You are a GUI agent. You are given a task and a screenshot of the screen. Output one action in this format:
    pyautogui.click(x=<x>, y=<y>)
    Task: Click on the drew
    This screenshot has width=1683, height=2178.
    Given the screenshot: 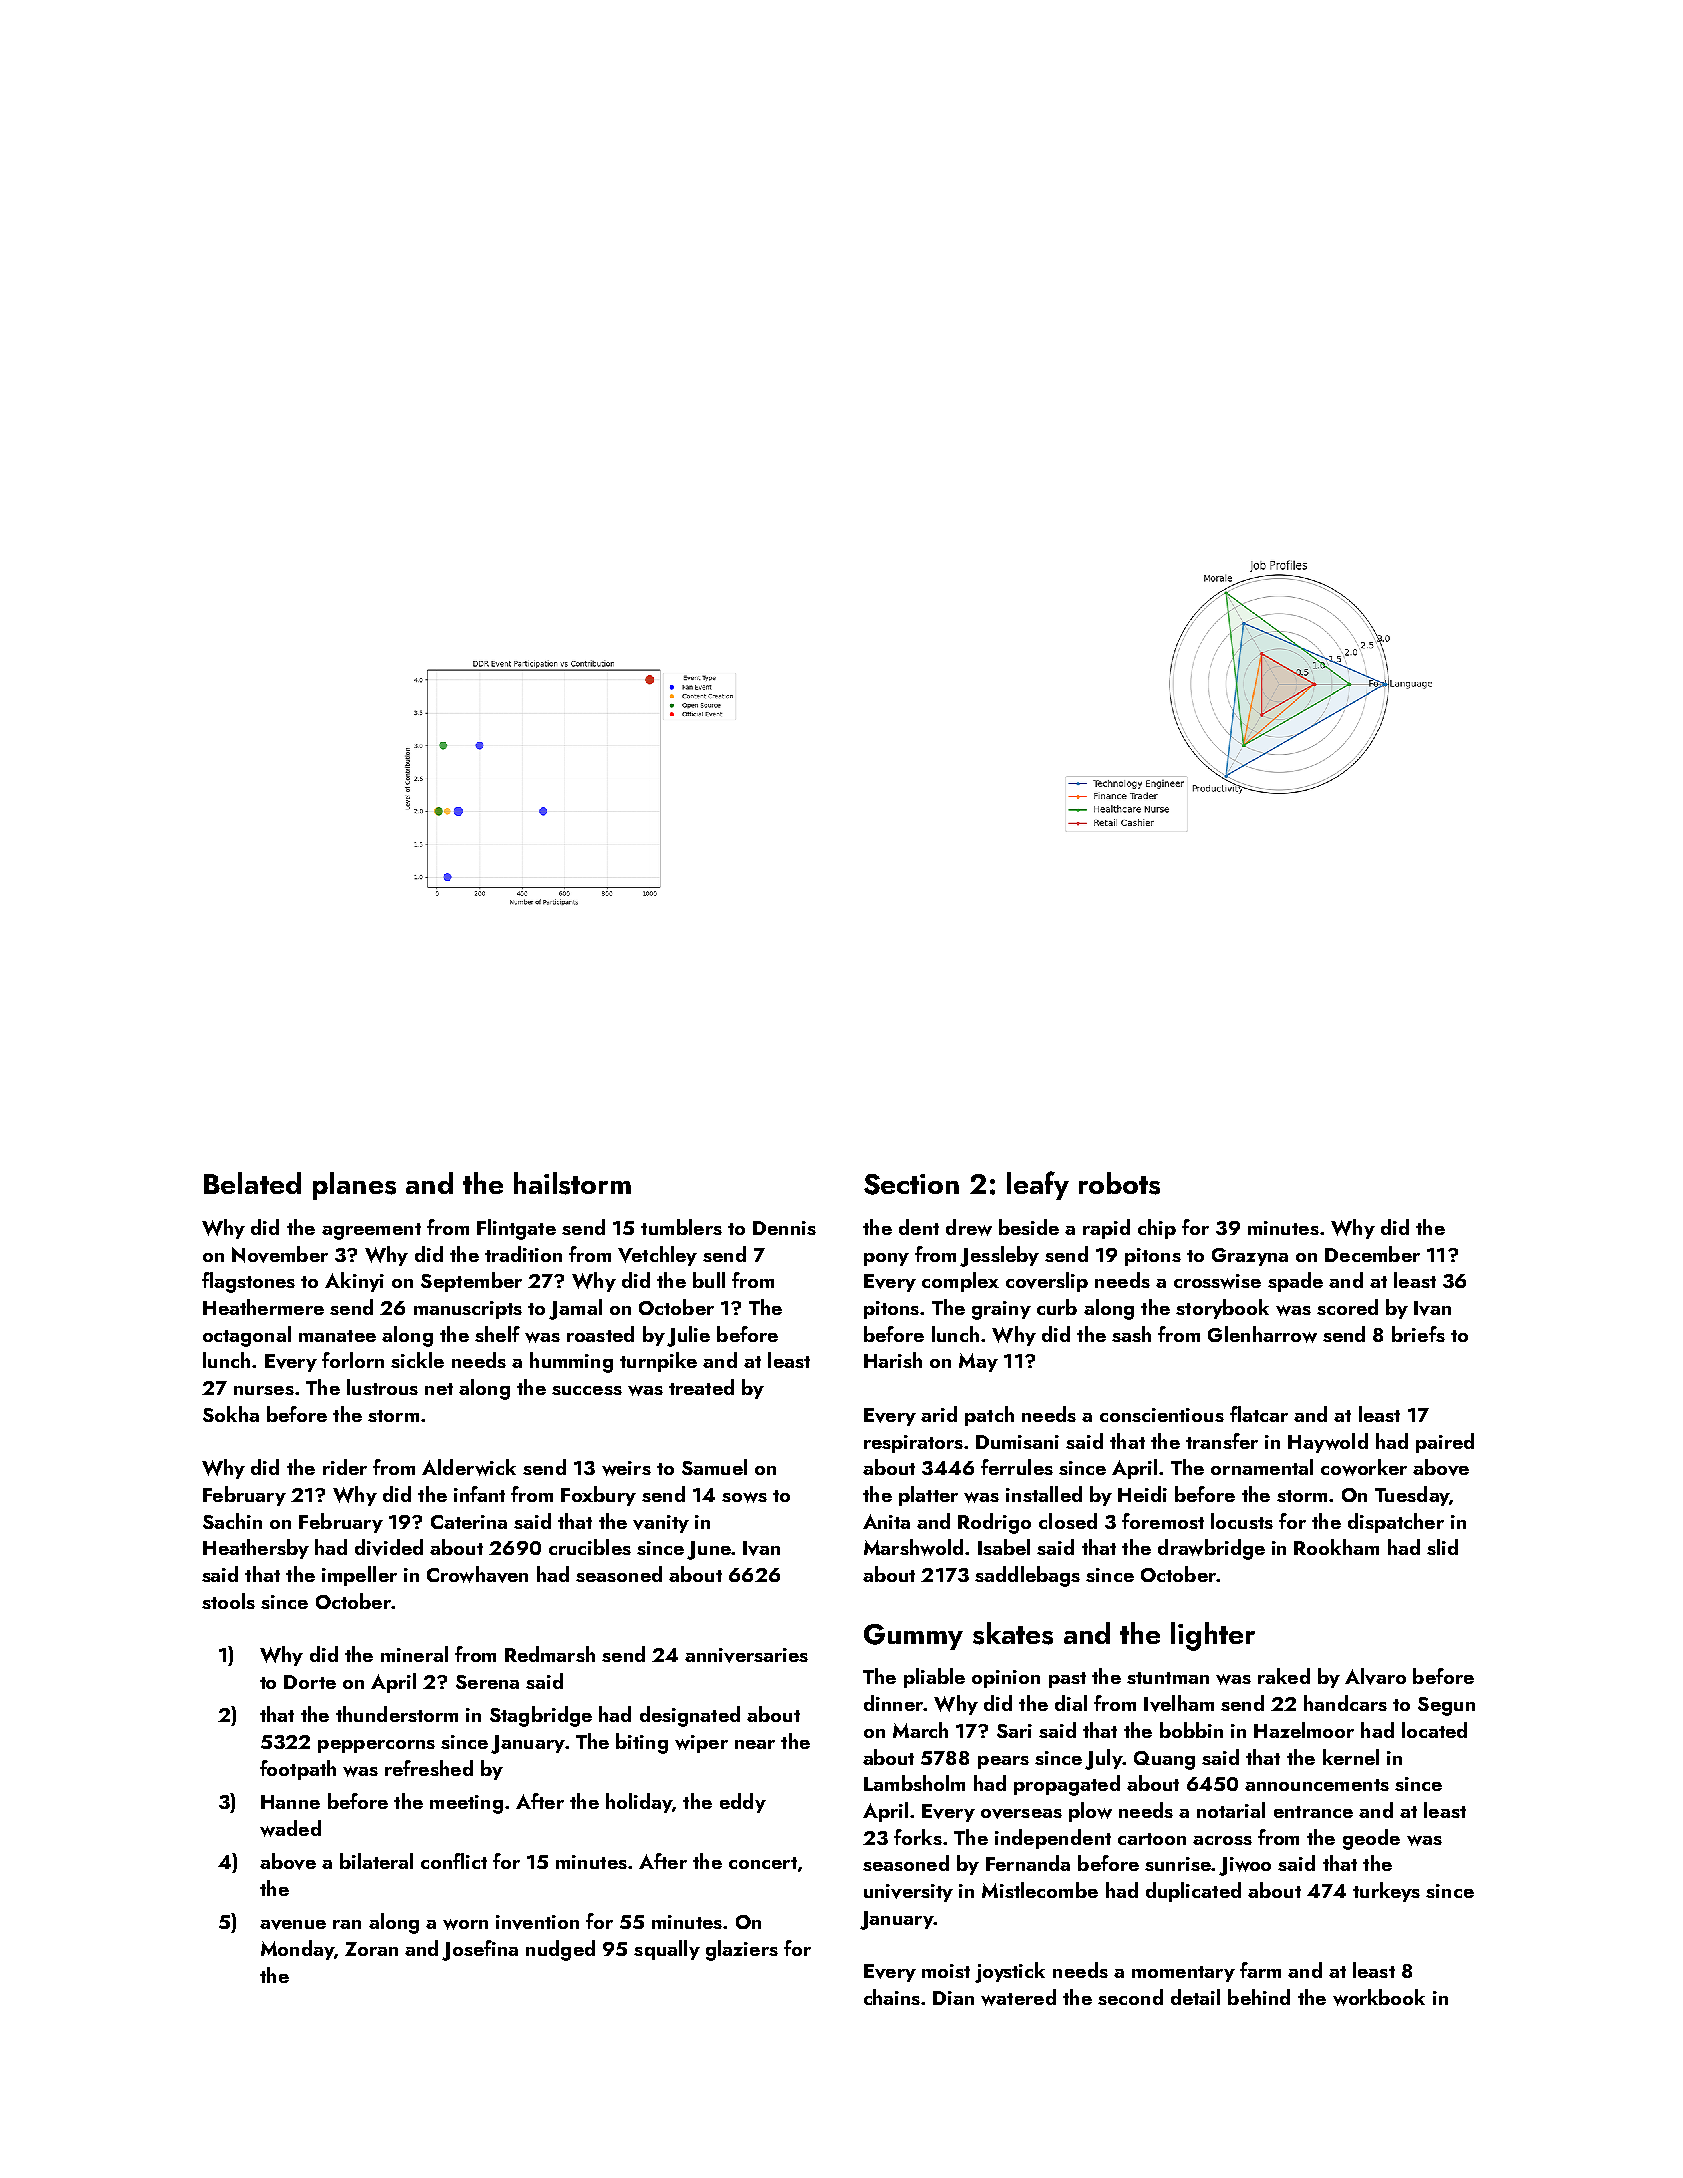 What is the action you would take?
    pyautogui.click(x=969, y=1227)
